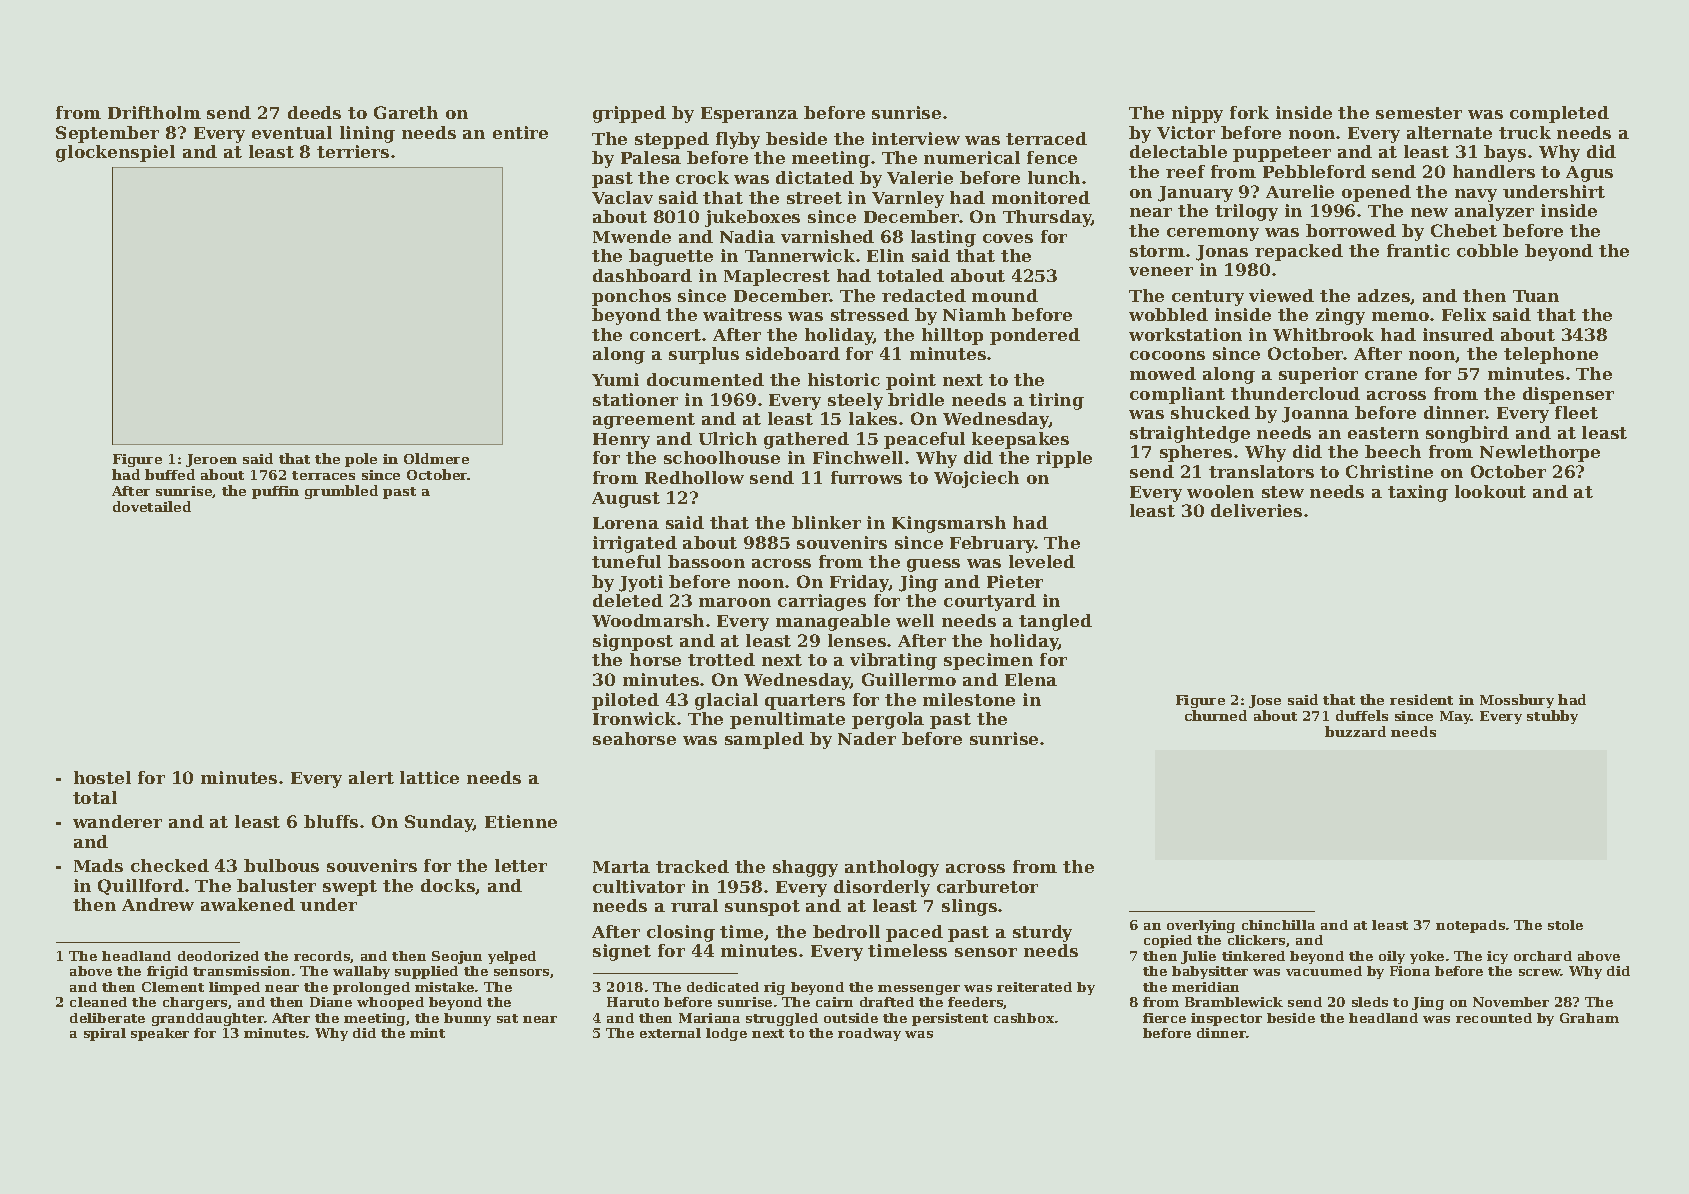 Image resolution: width=1689 pixels, height=1194 pixels. I want to click on deeds, so click(314, 112).
